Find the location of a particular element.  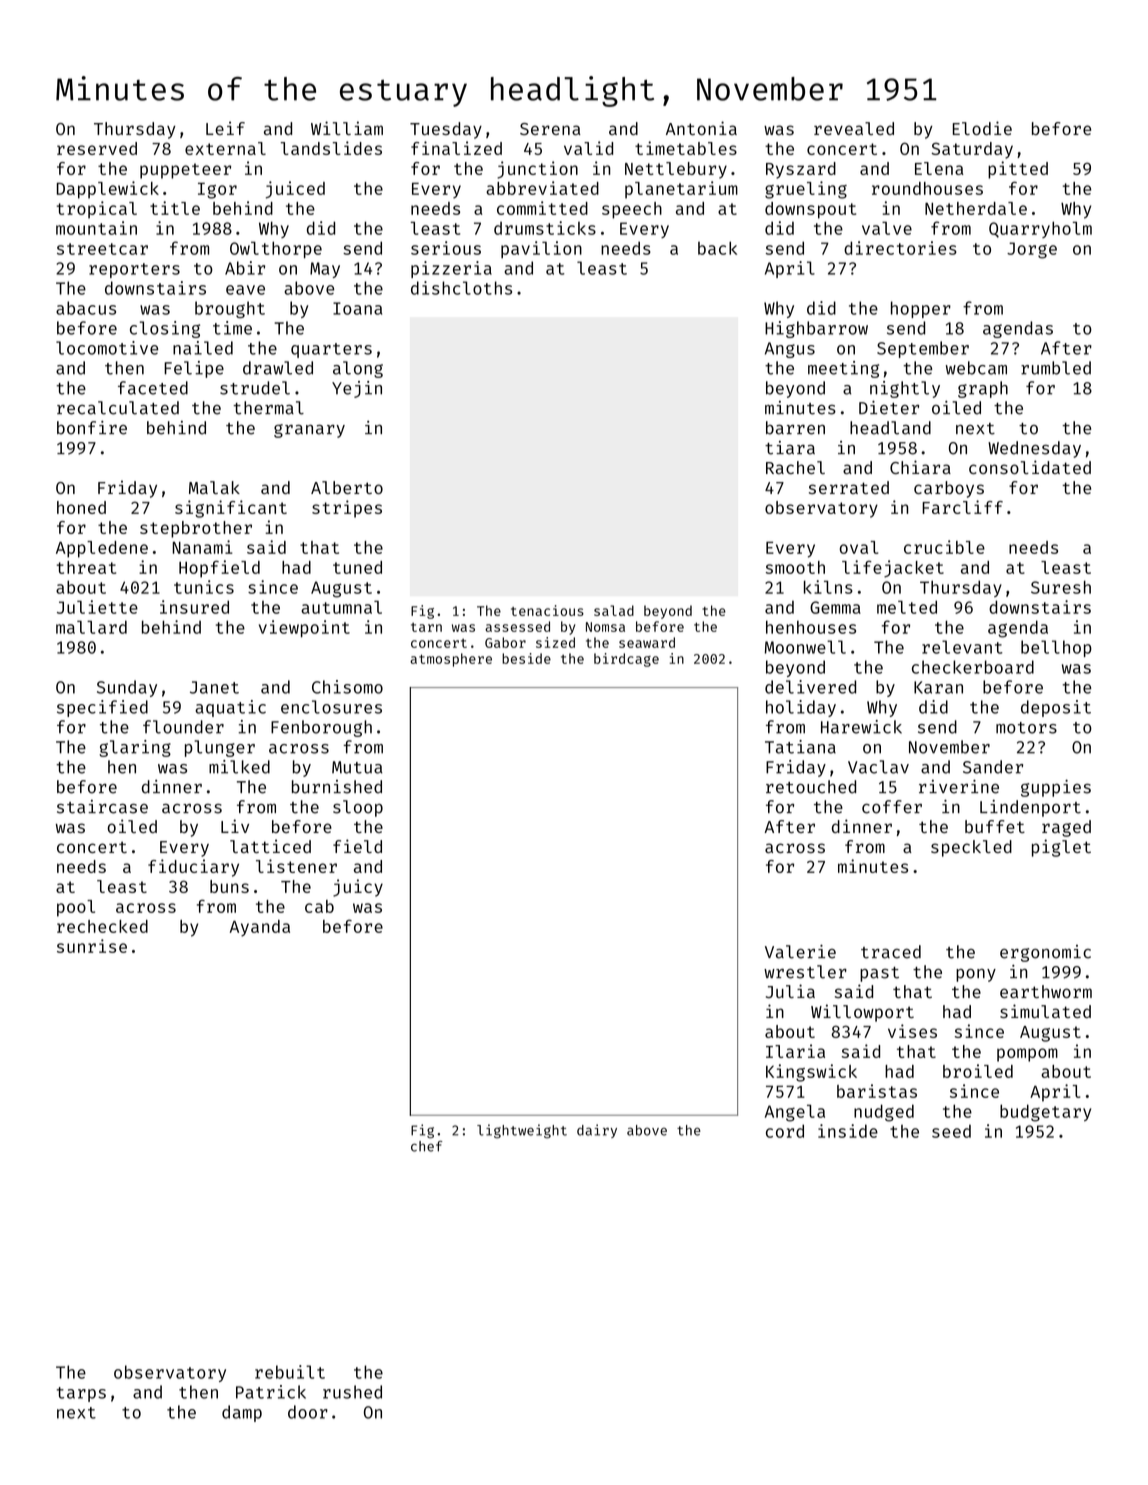

juicy is located at coordinates (358, 888).
